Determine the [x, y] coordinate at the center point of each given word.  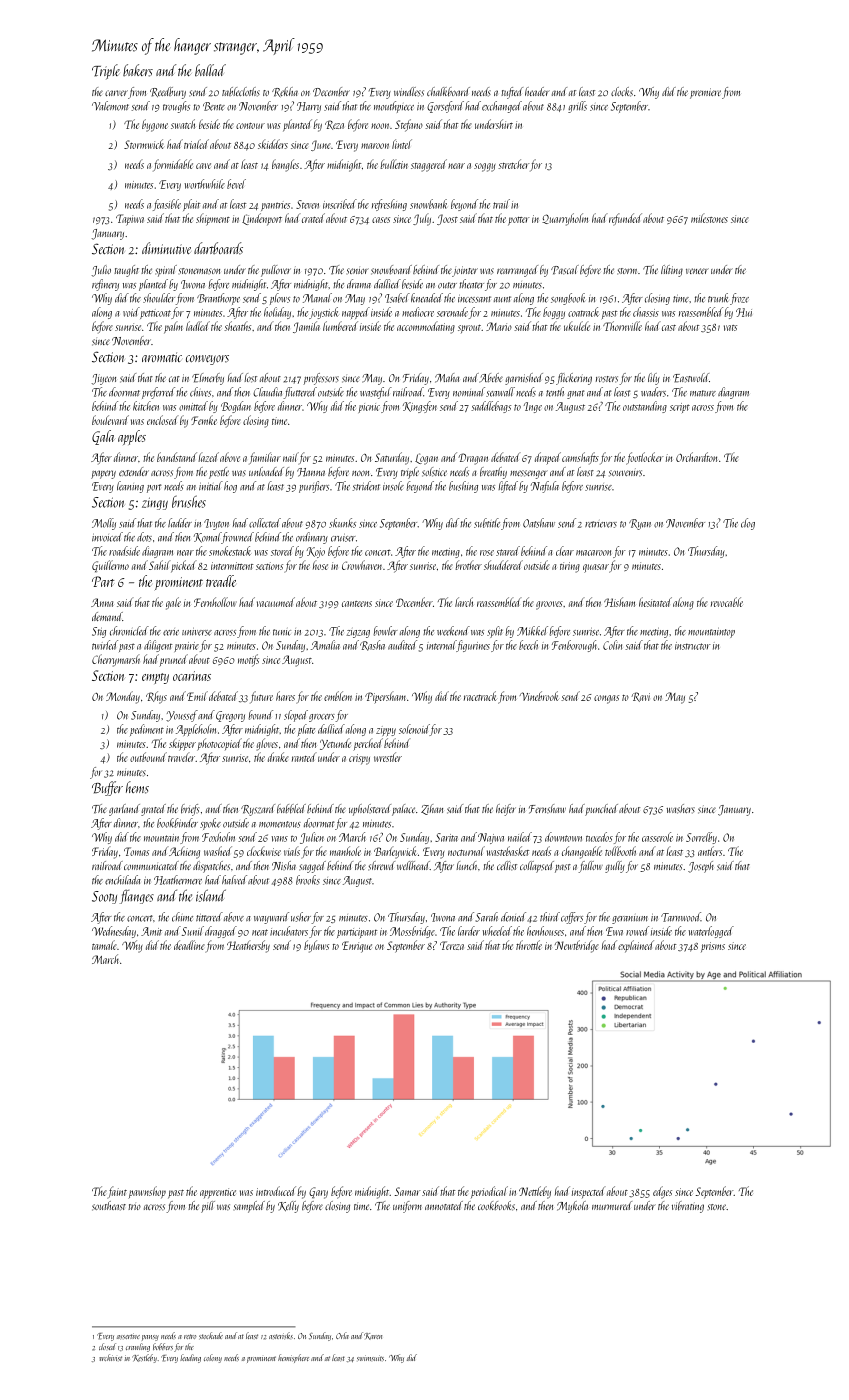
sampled [249, 1207]
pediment [147, 730]
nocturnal [466, 851]
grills [577, 107]
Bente [214, 106]
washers [680, 809]
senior [358, 271]
